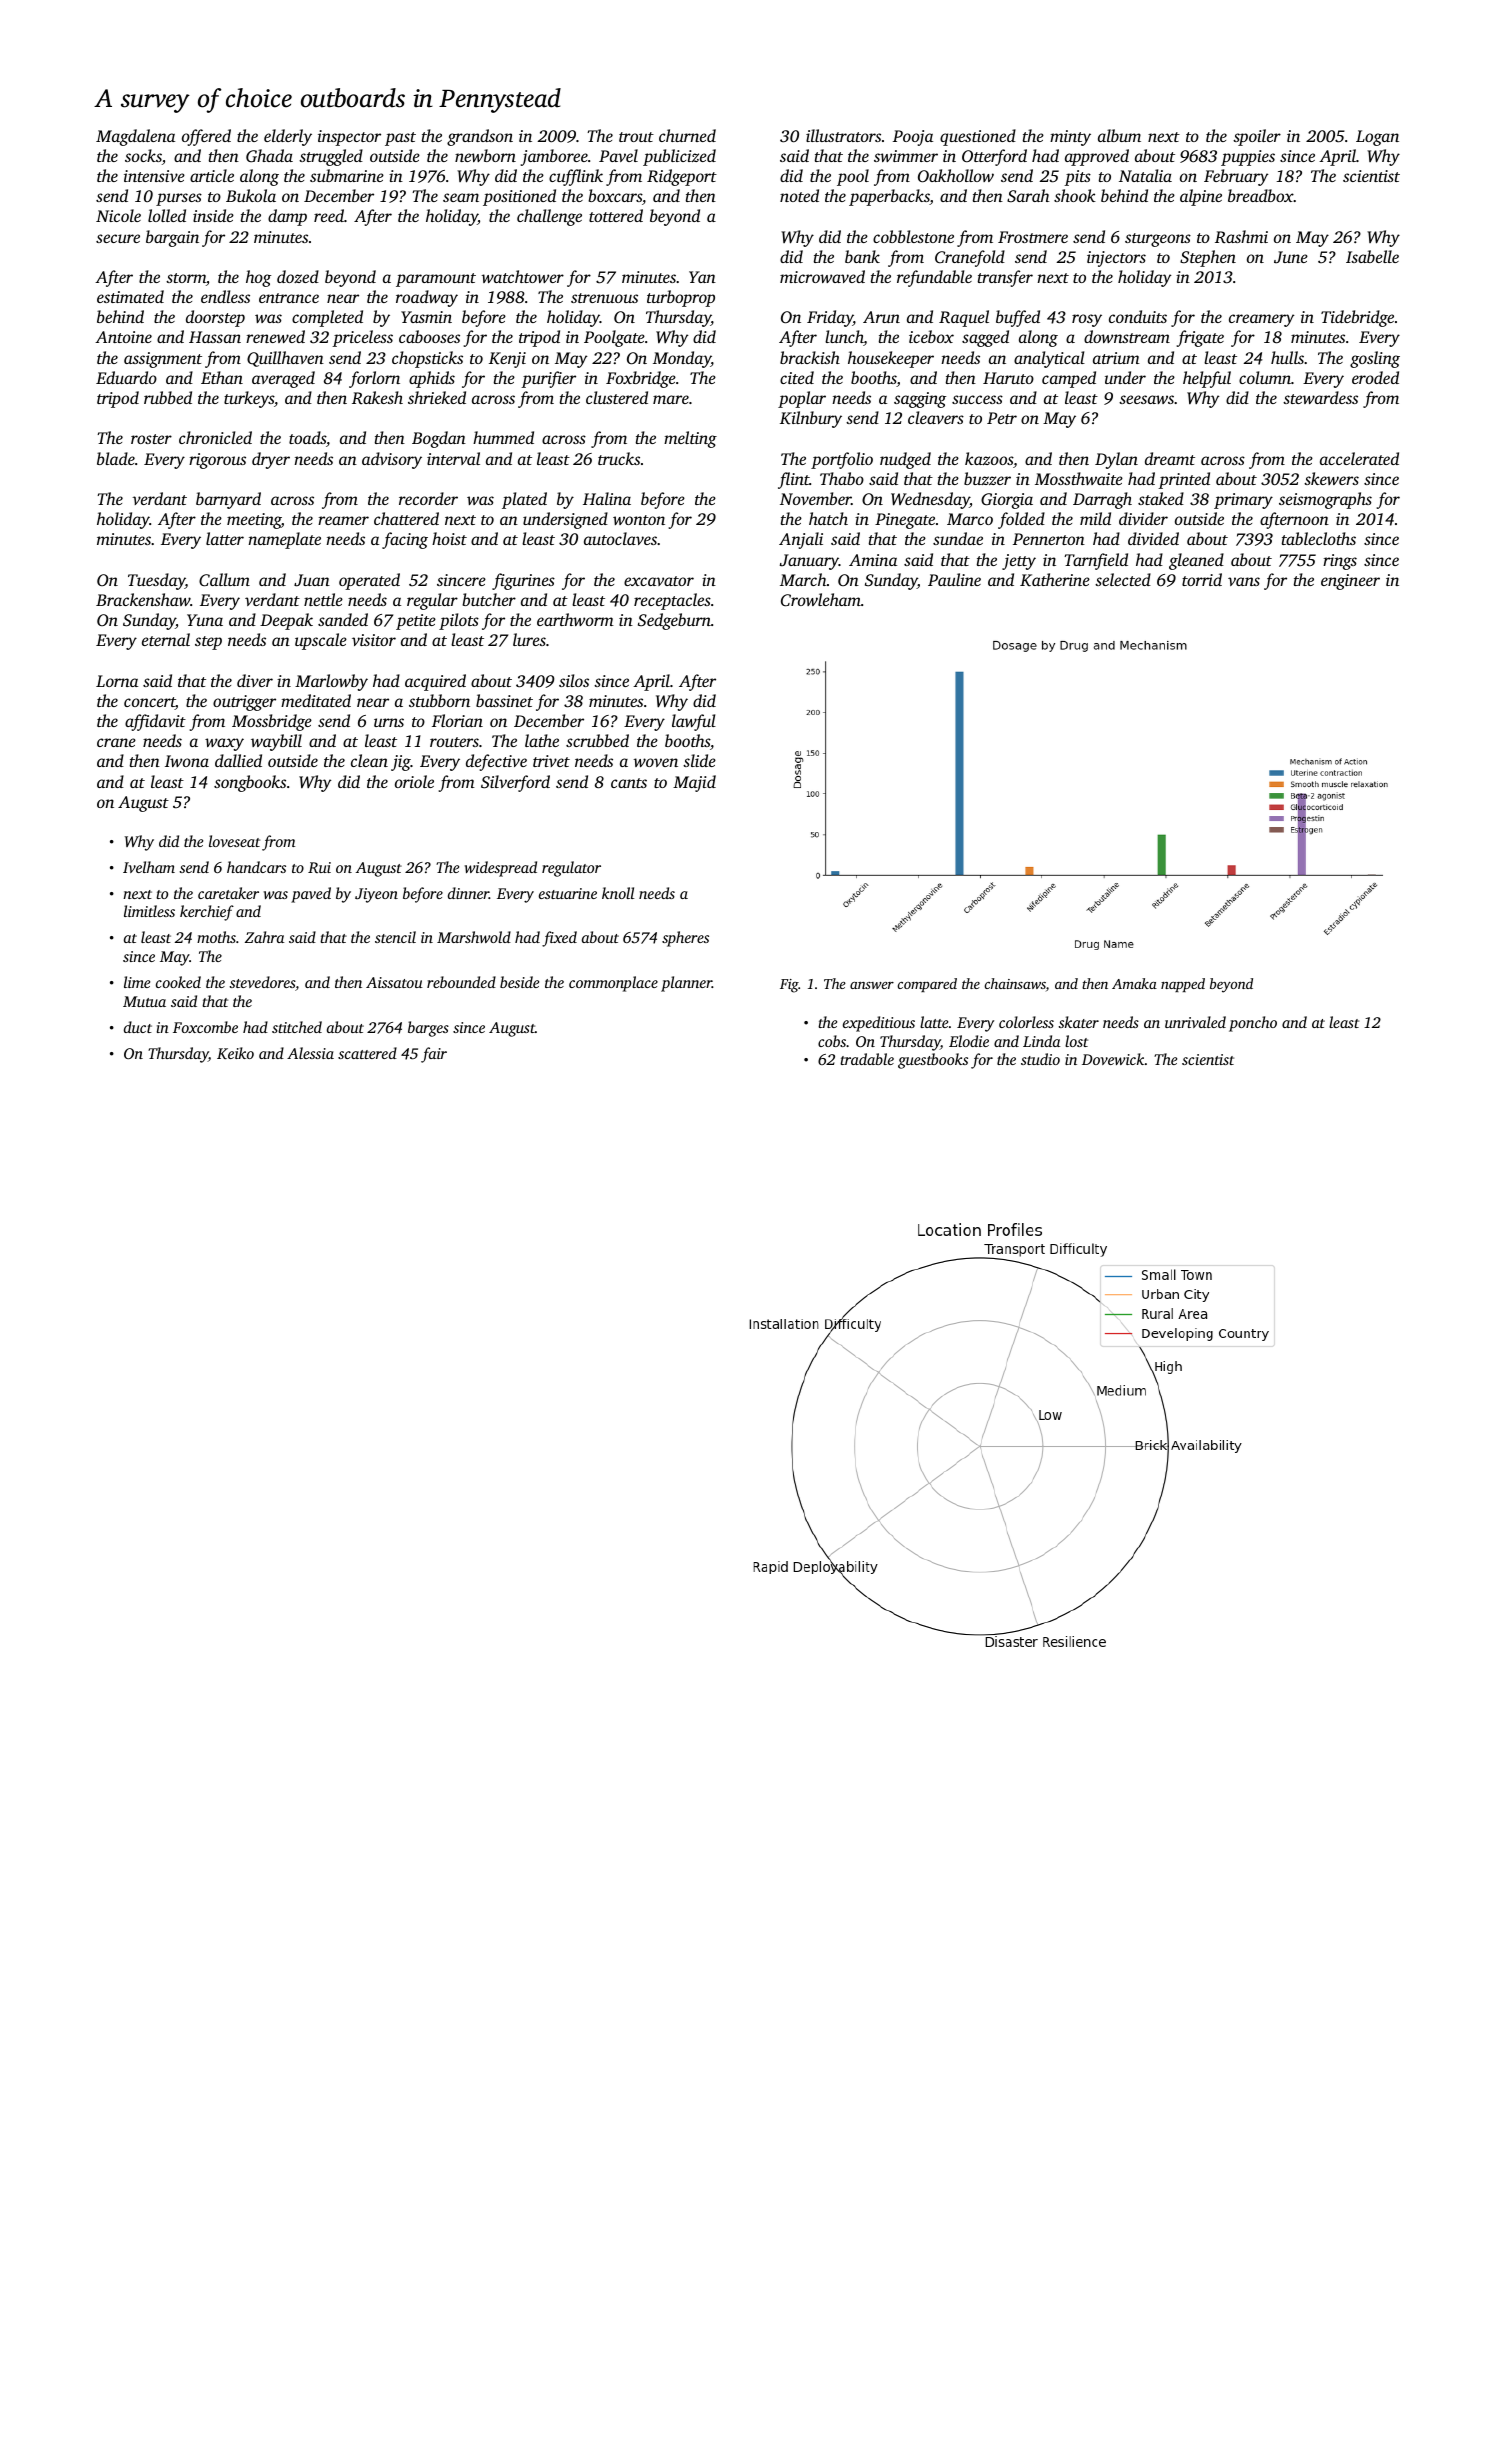  Describe the element at coordinates (234, 841) in the screenshot. I see `loveseat` at that location.
